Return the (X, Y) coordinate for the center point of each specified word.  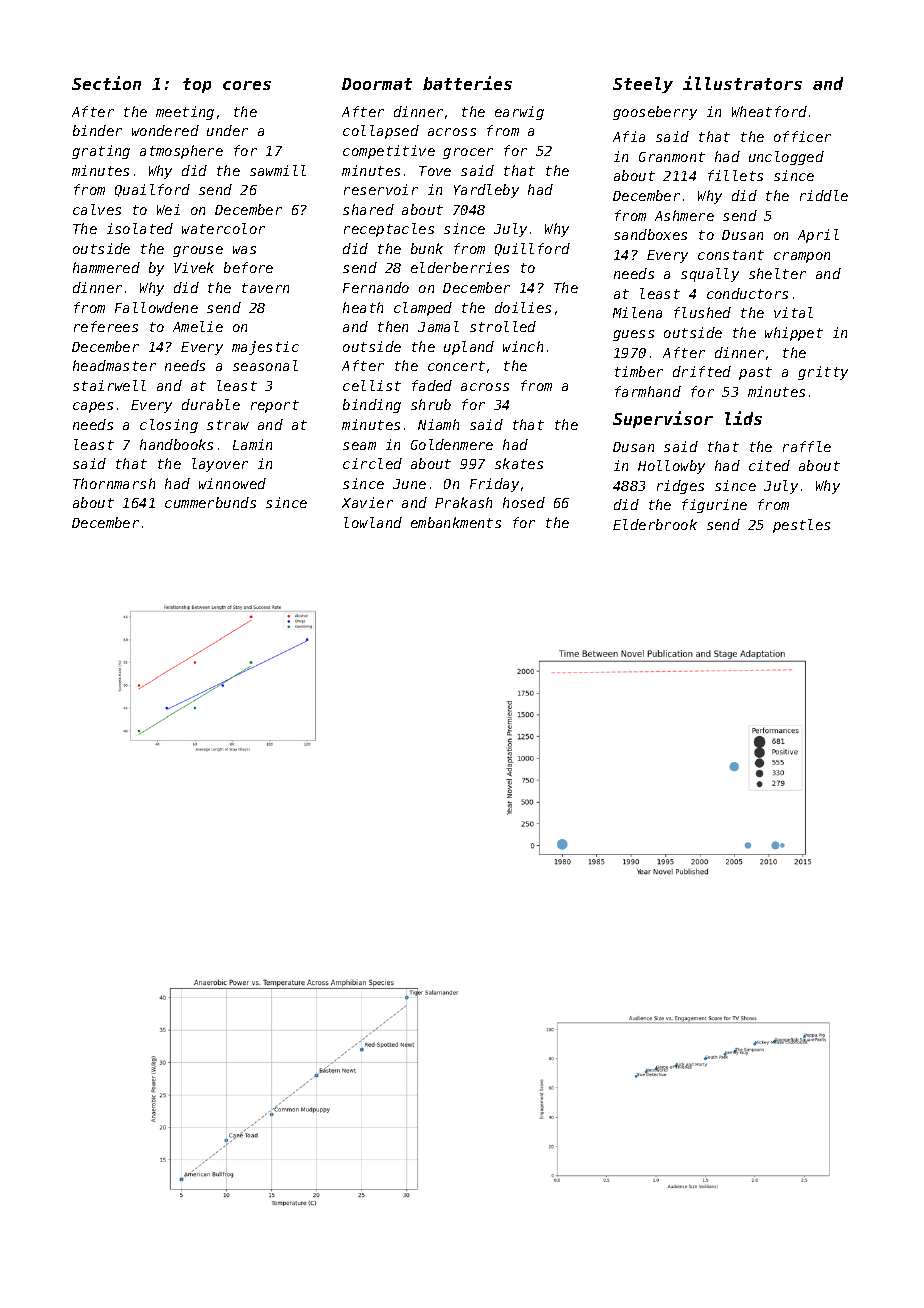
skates (519, 463)
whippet (794, 334)
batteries (467, 83)
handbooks (176, 444)
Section (106, 83)
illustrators (742, 83)
